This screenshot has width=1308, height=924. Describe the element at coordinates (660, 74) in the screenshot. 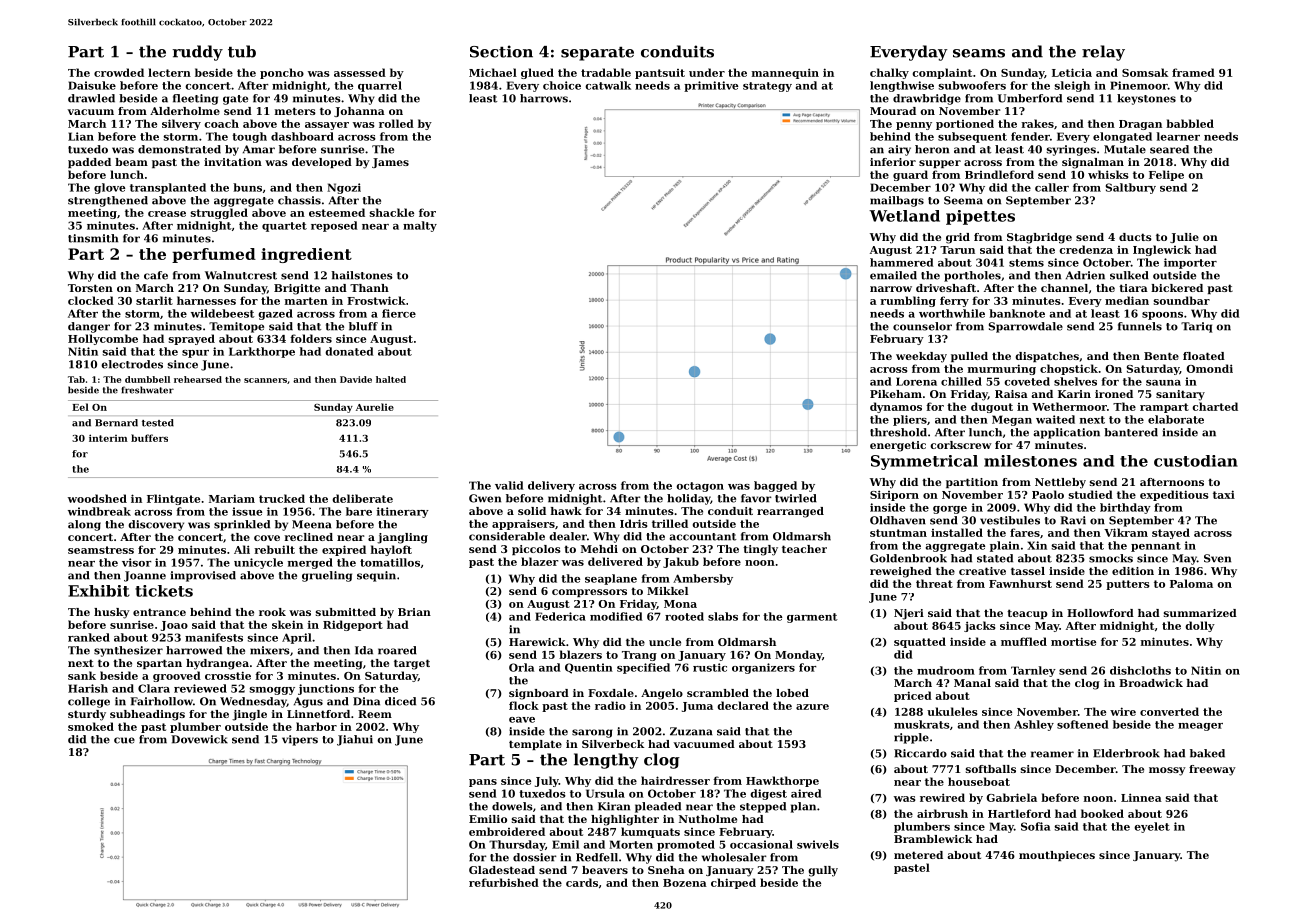

I see `pantsuit` at that location.
